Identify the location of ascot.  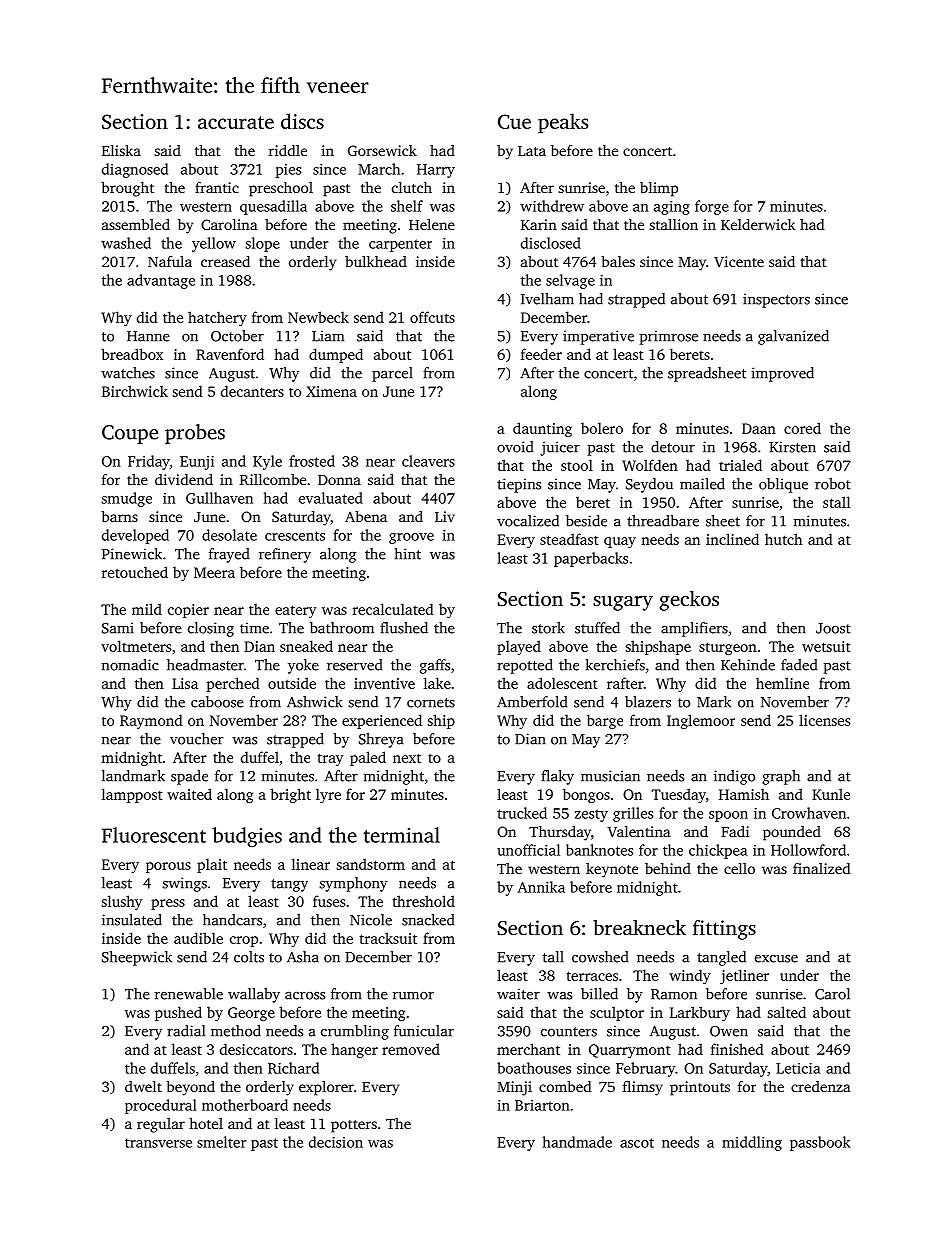
(637, 1143).
